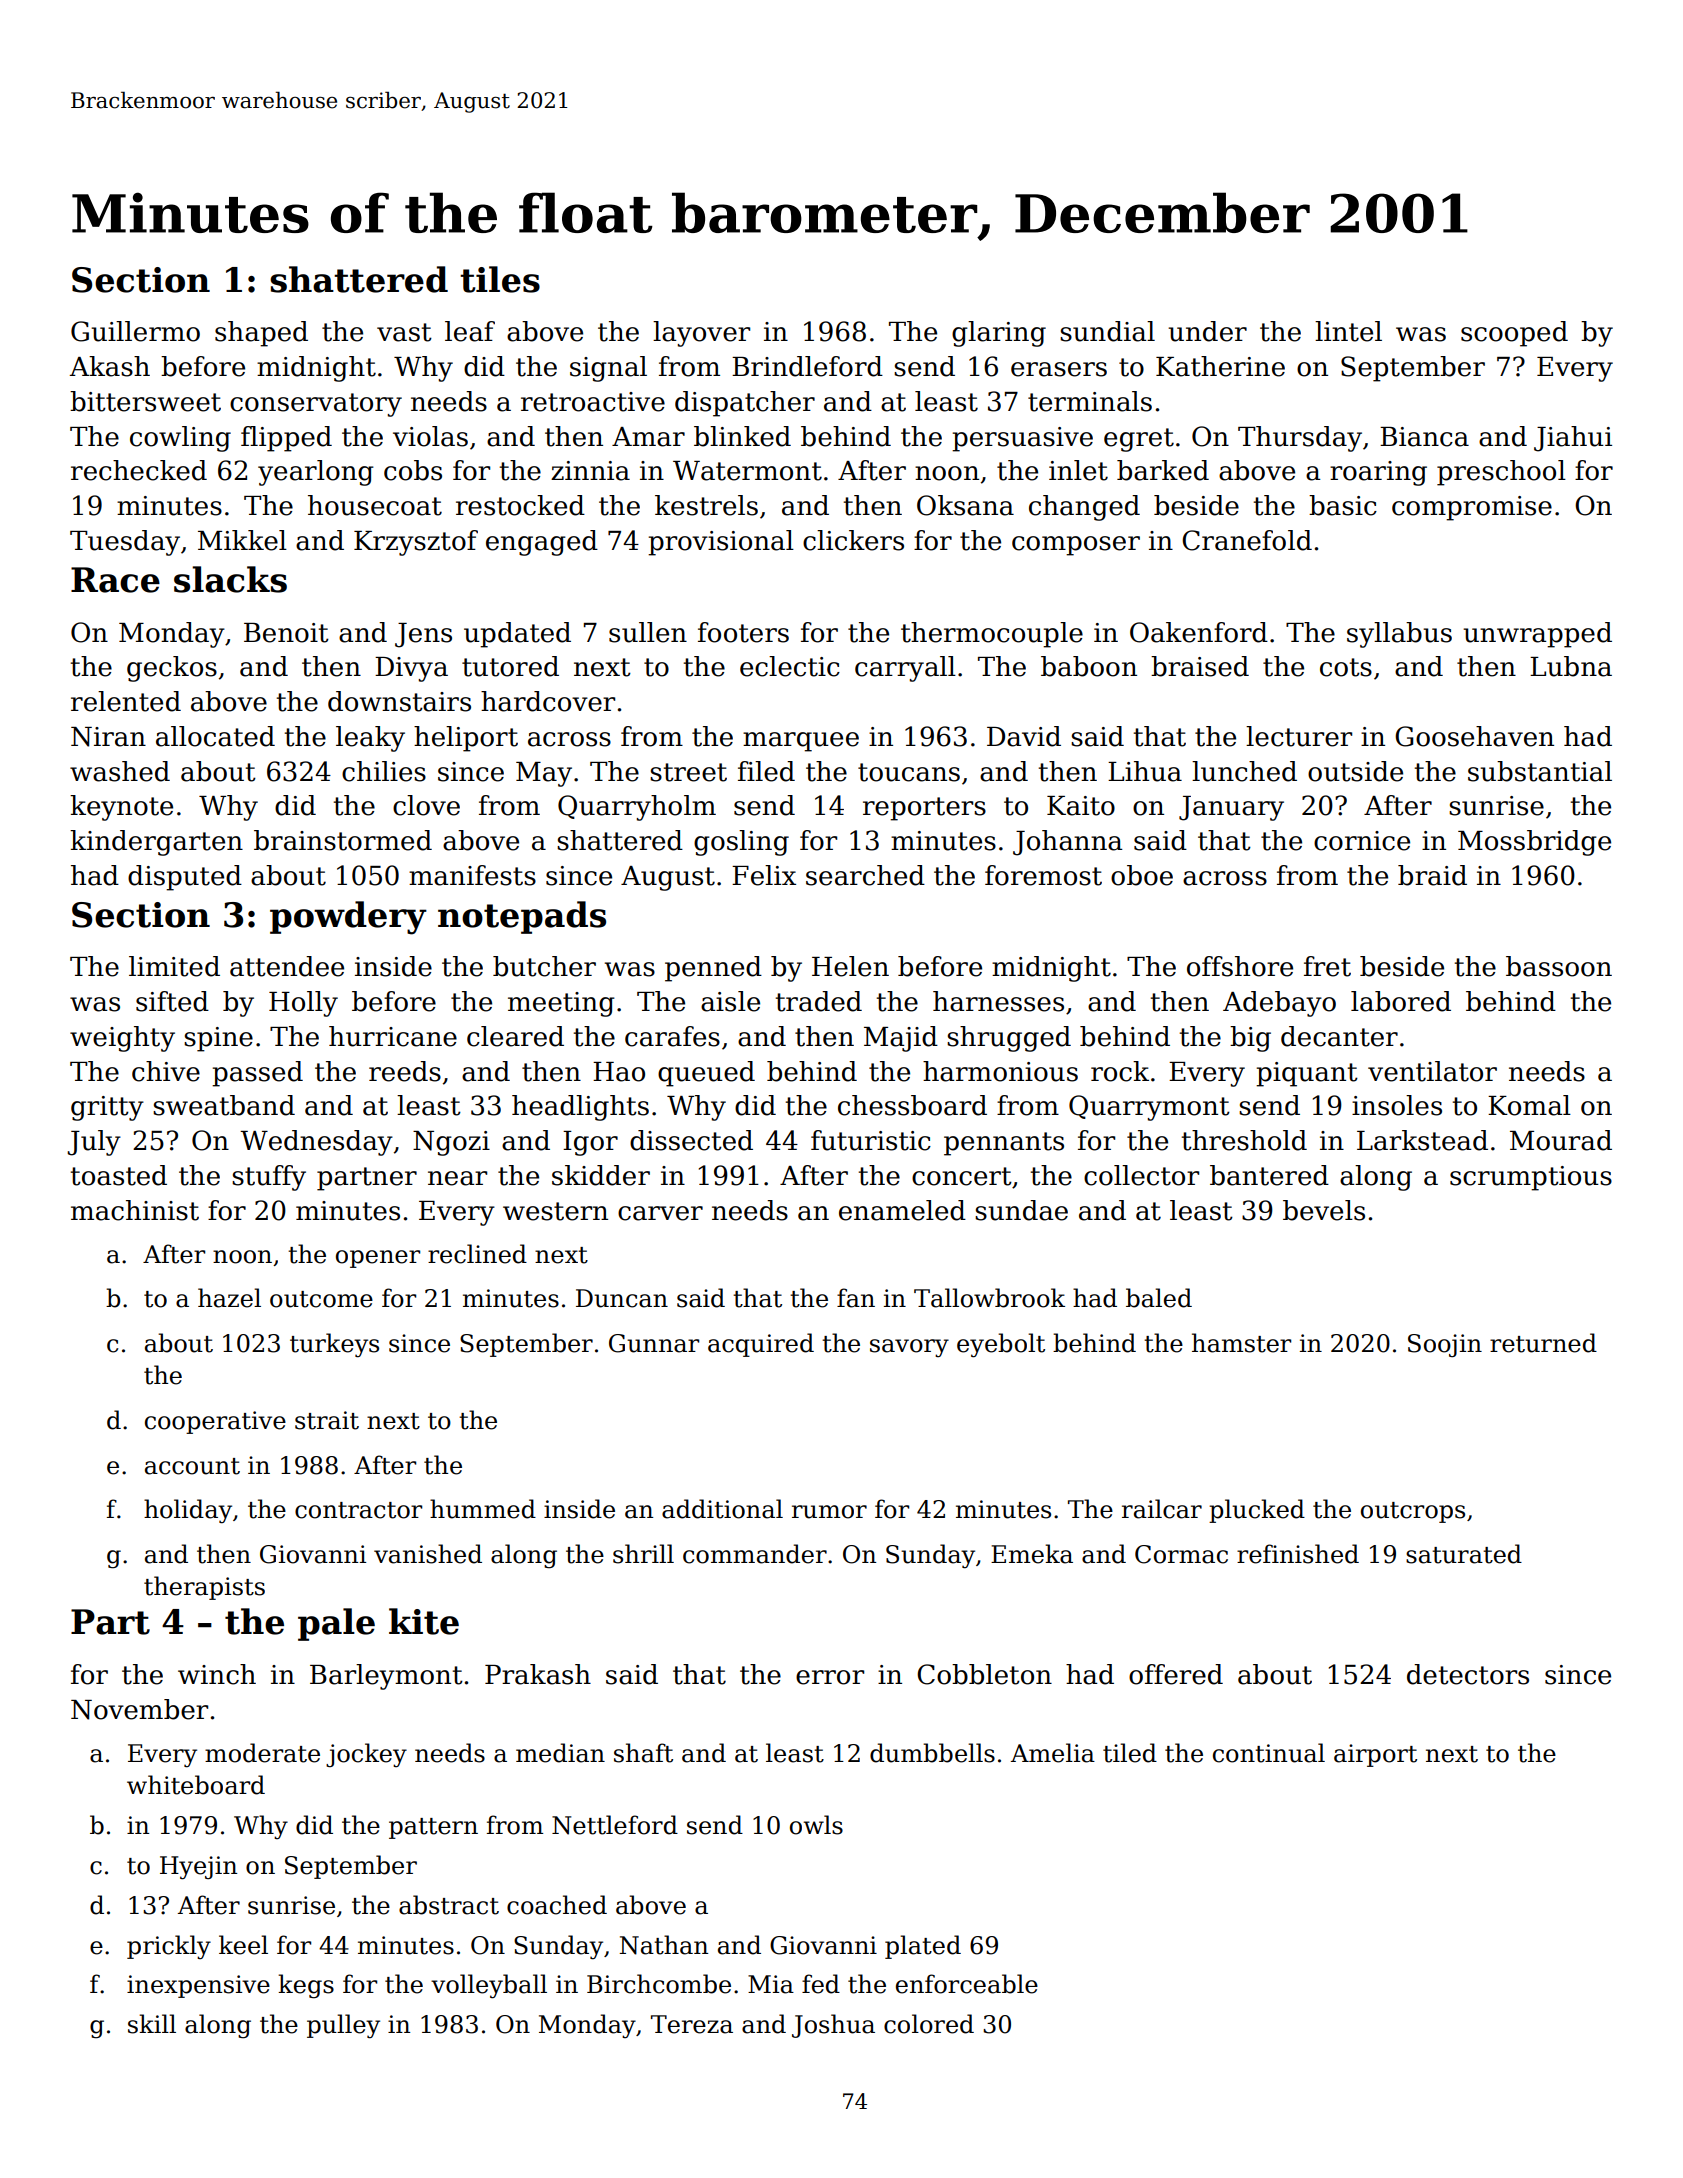 The width and height of the image is (1683, 2178). I want to click on refinished, so click(1298, 1554).
